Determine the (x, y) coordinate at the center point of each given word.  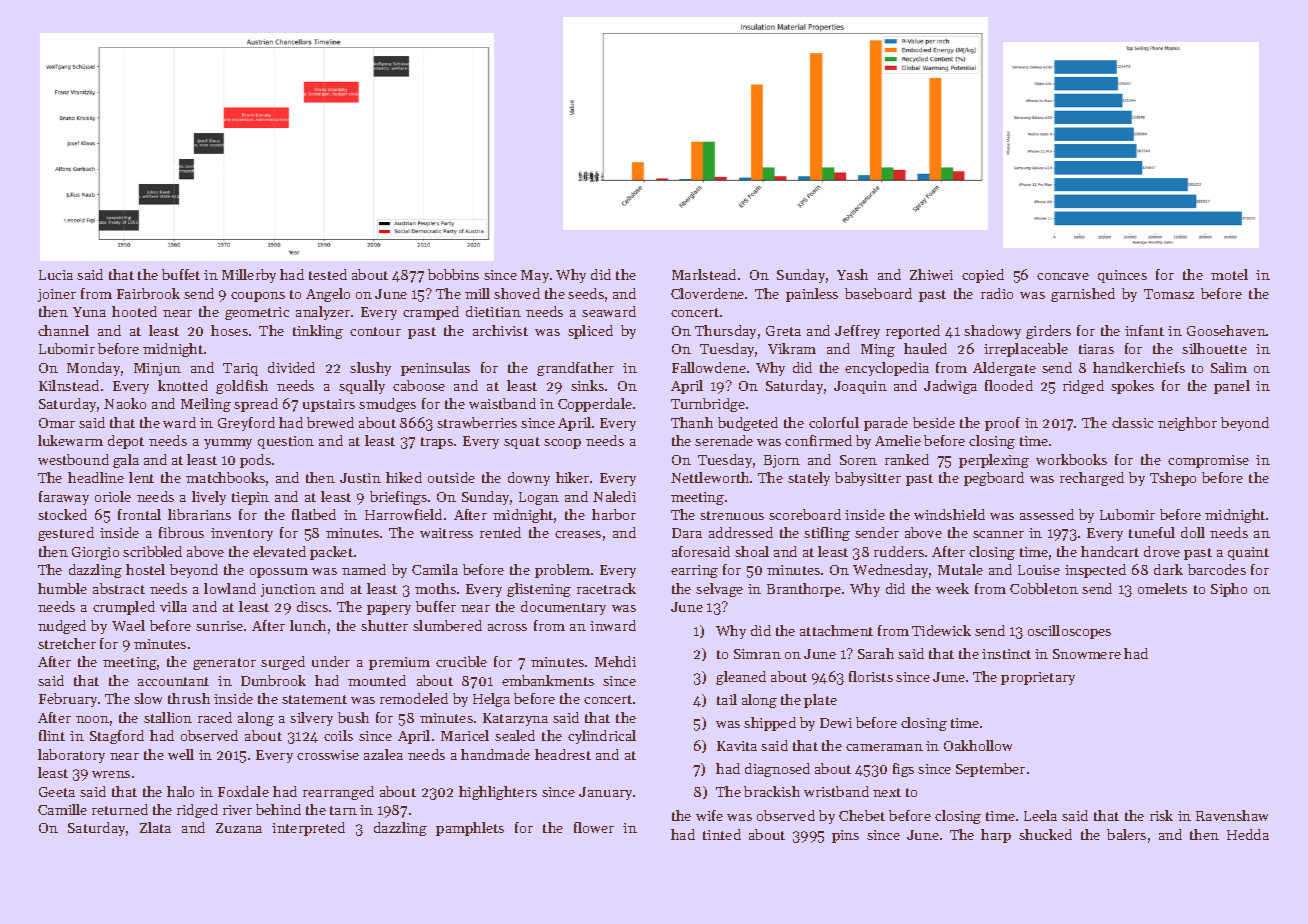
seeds (586, 293)
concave (1063, 276)
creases (578, 534)
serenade (724, 440)
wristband (836, 791)
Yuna (89, 312)
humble (62, 588)
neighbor (1187, 424)
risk (1161, 815)
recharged (1092, 479)
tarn (343, 810)
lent (141, 477)
